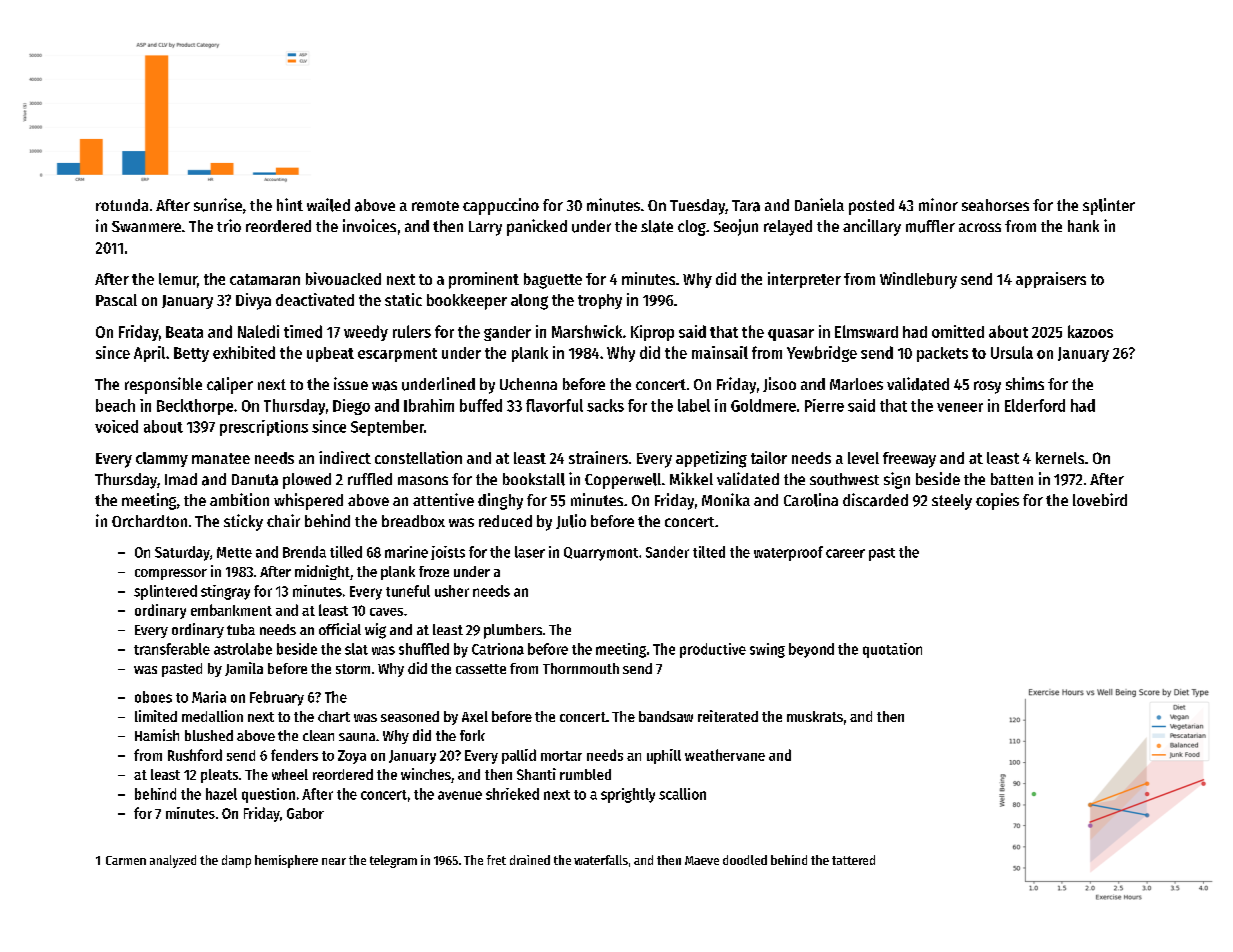  Describe the element at coordinates (173, 861) in the page. I see `analyzed` at that location.
